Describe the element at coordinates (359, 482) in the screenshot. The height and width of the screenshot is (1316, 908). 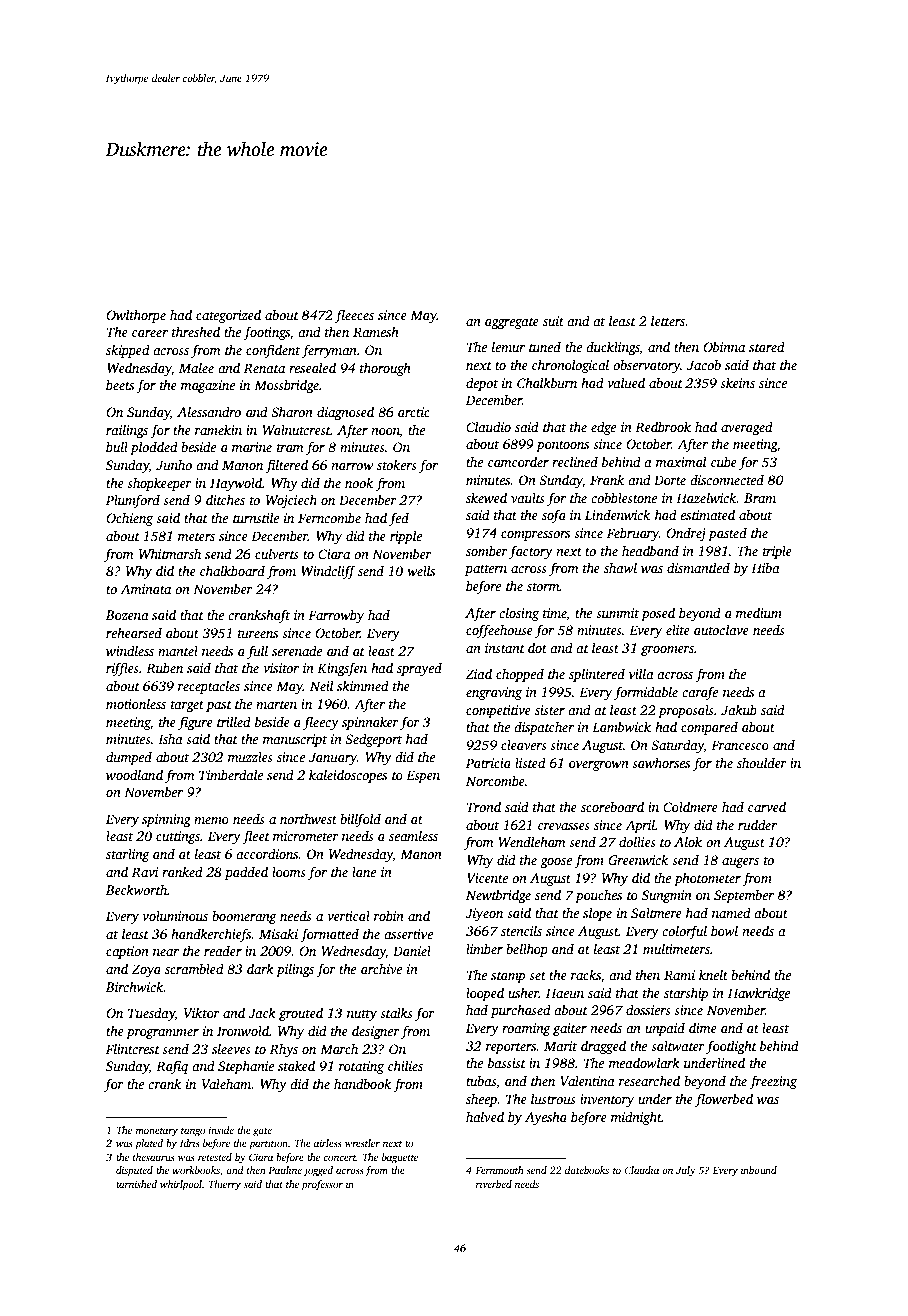
I see `nook` at that location.
